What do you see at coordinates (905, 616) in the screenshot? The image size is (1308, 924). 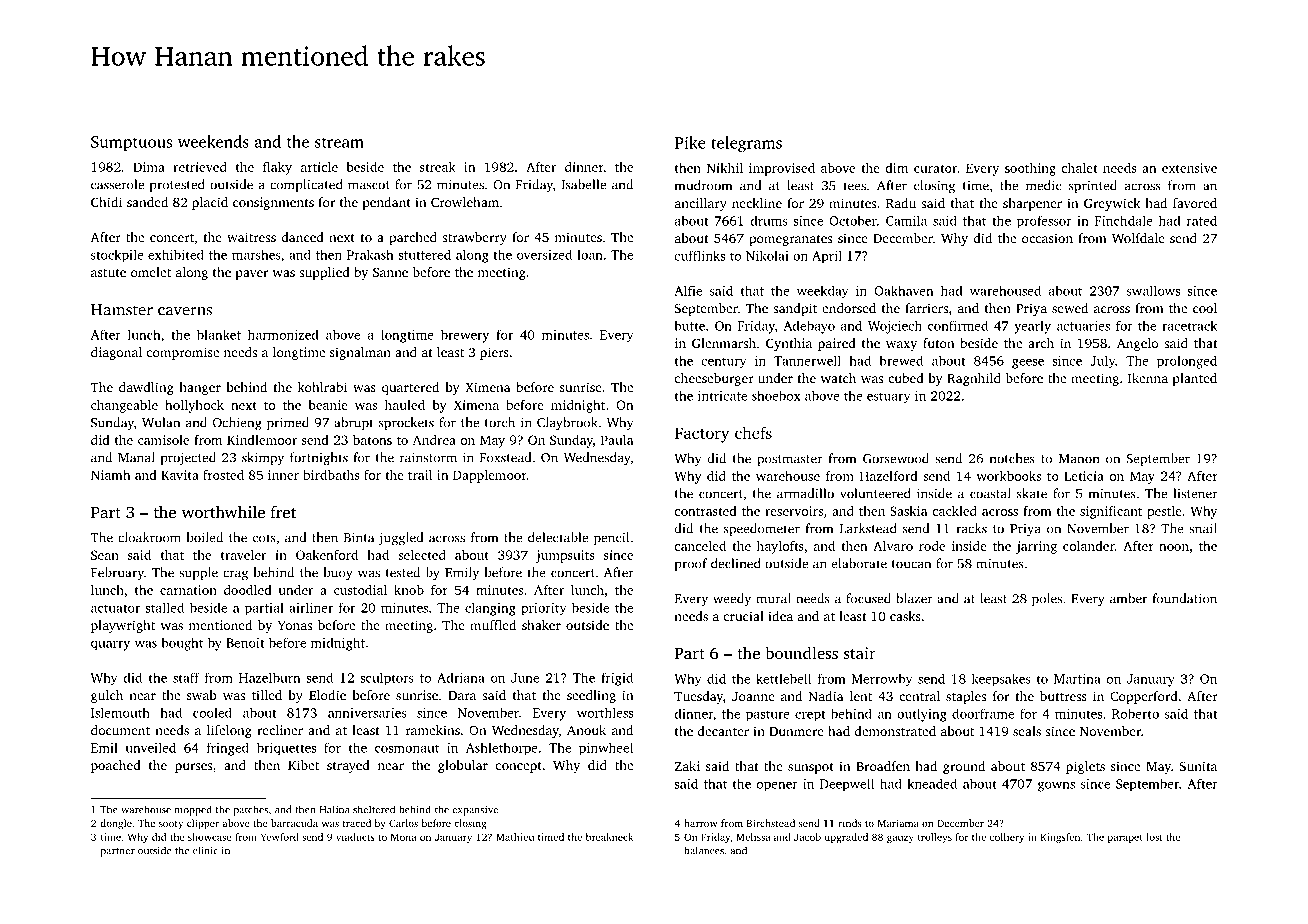 I see `casks` at bounding box center [905, 616].
